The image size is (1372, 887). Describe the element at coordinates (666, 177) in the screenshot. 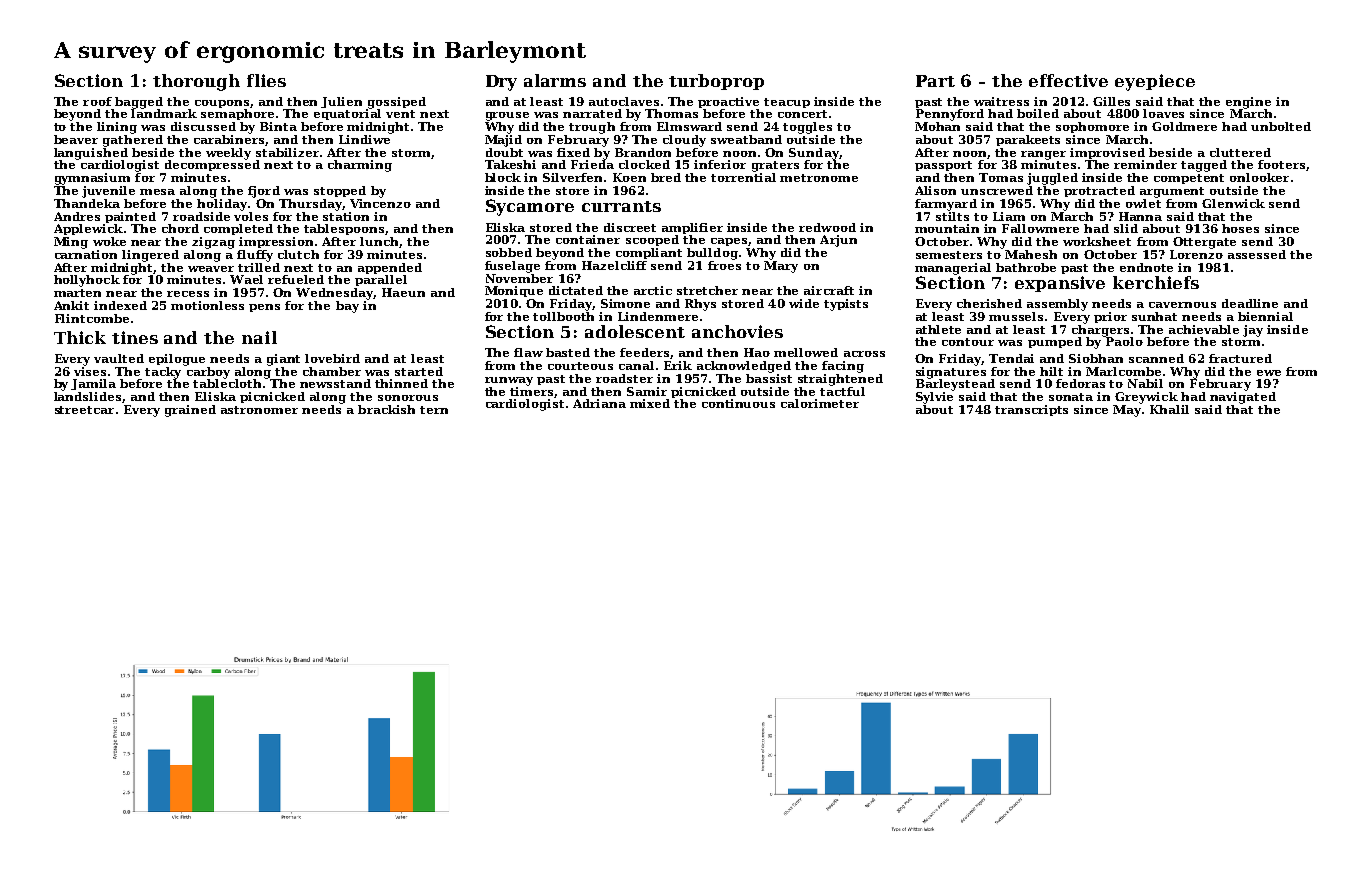

I see `bred` at that location.
